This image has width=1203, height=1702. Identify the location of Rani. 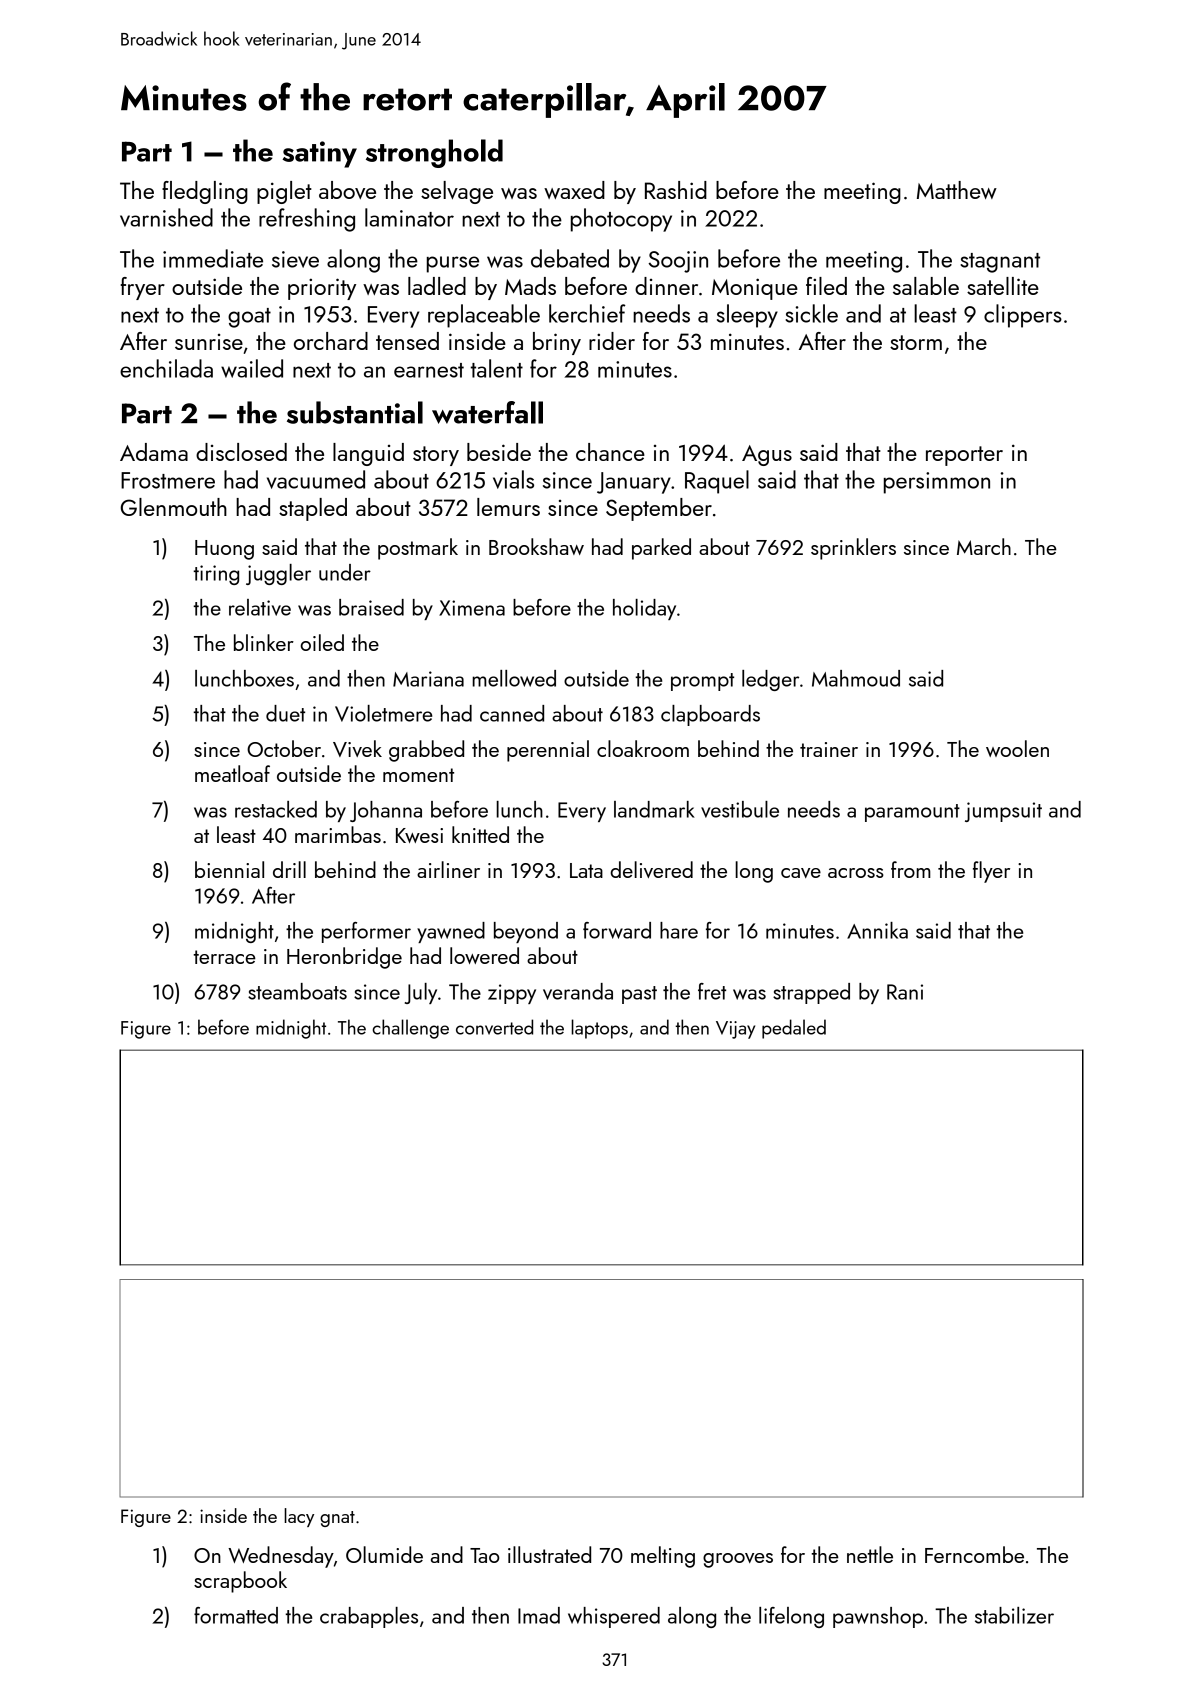
(905, 992).
